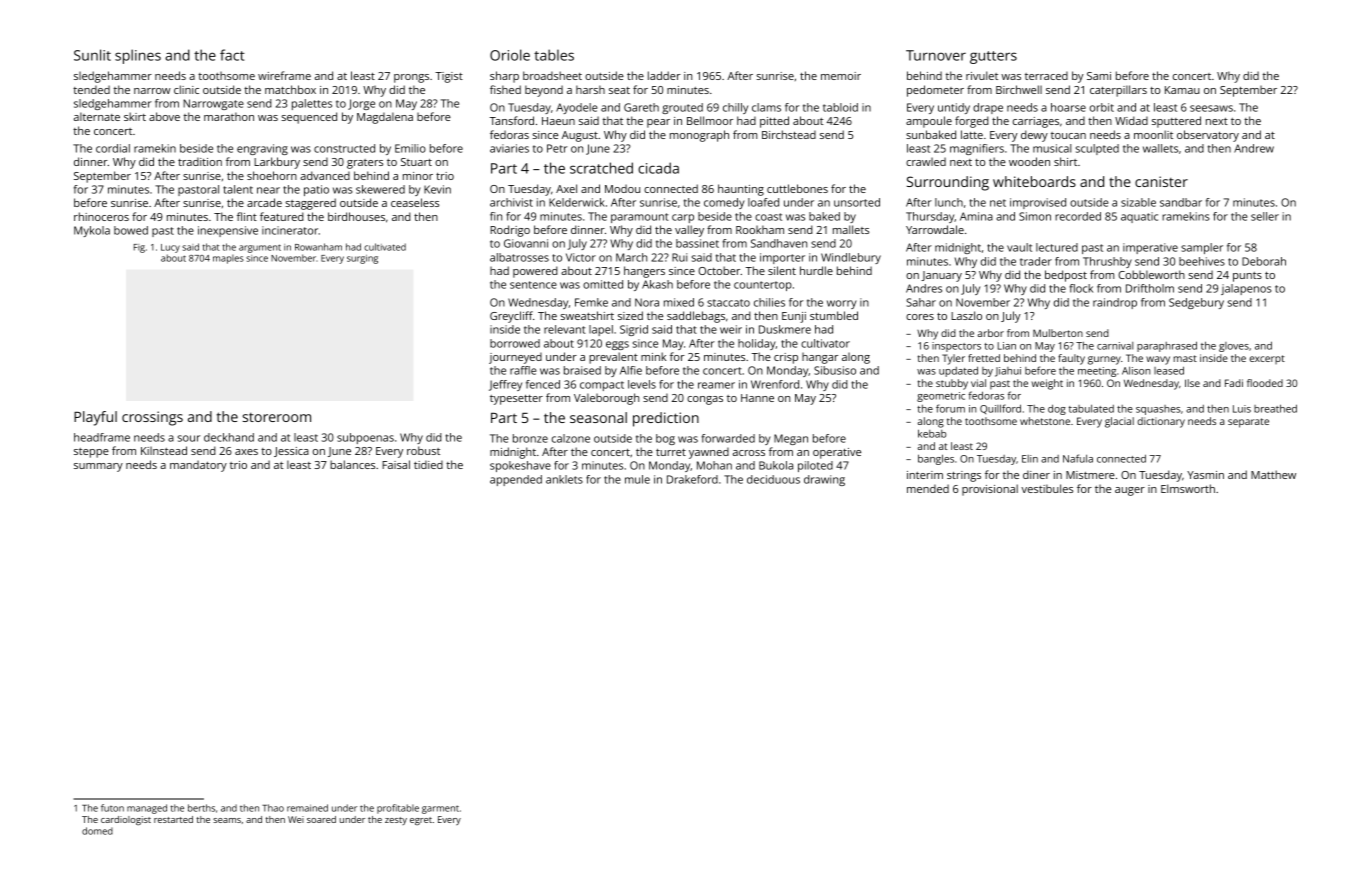 This document has width=1372, height=887. I want to click on summary, so click(98, 467).
